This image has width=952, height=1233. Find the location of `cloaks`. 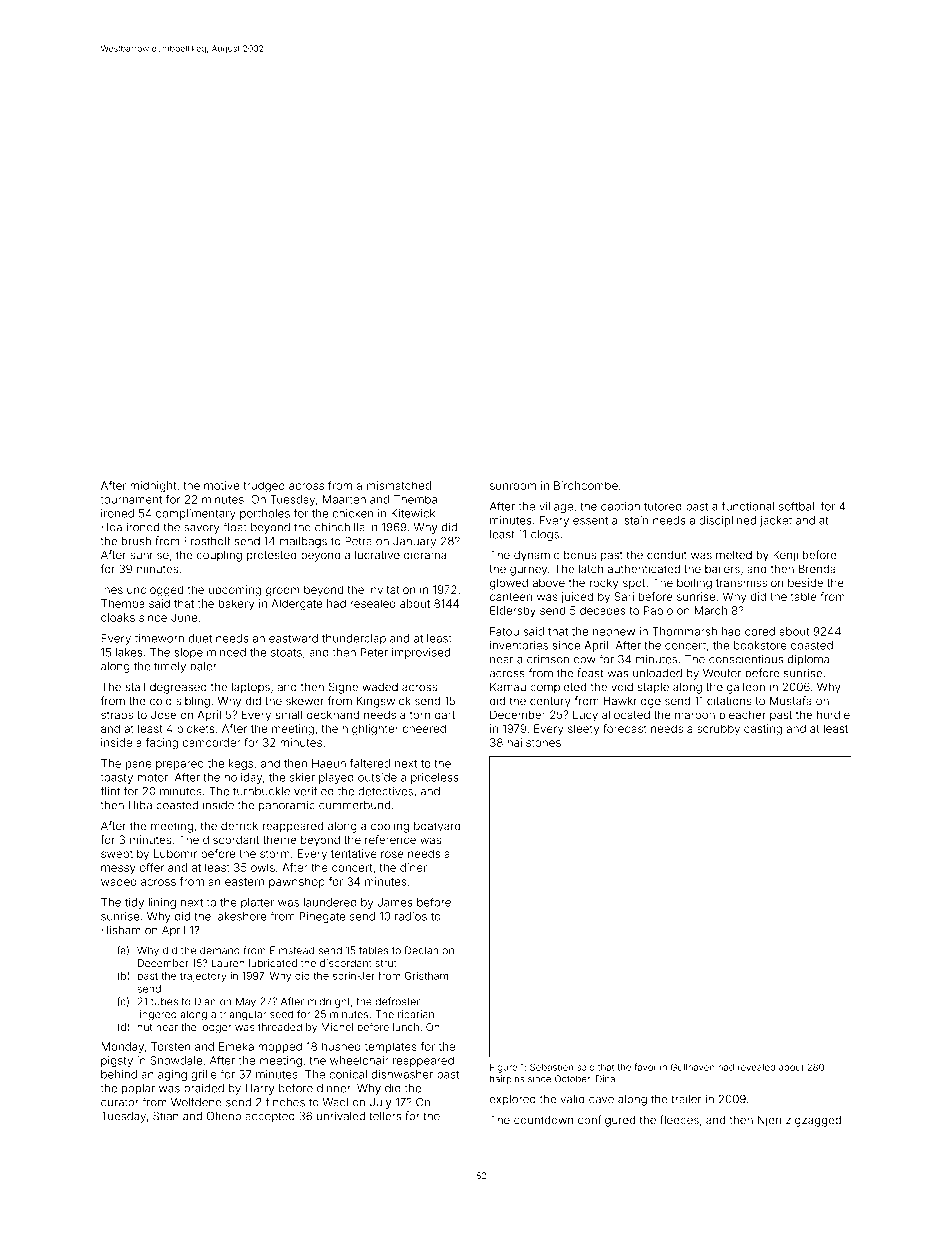

cloaks is located at coordinates (118, 617).
